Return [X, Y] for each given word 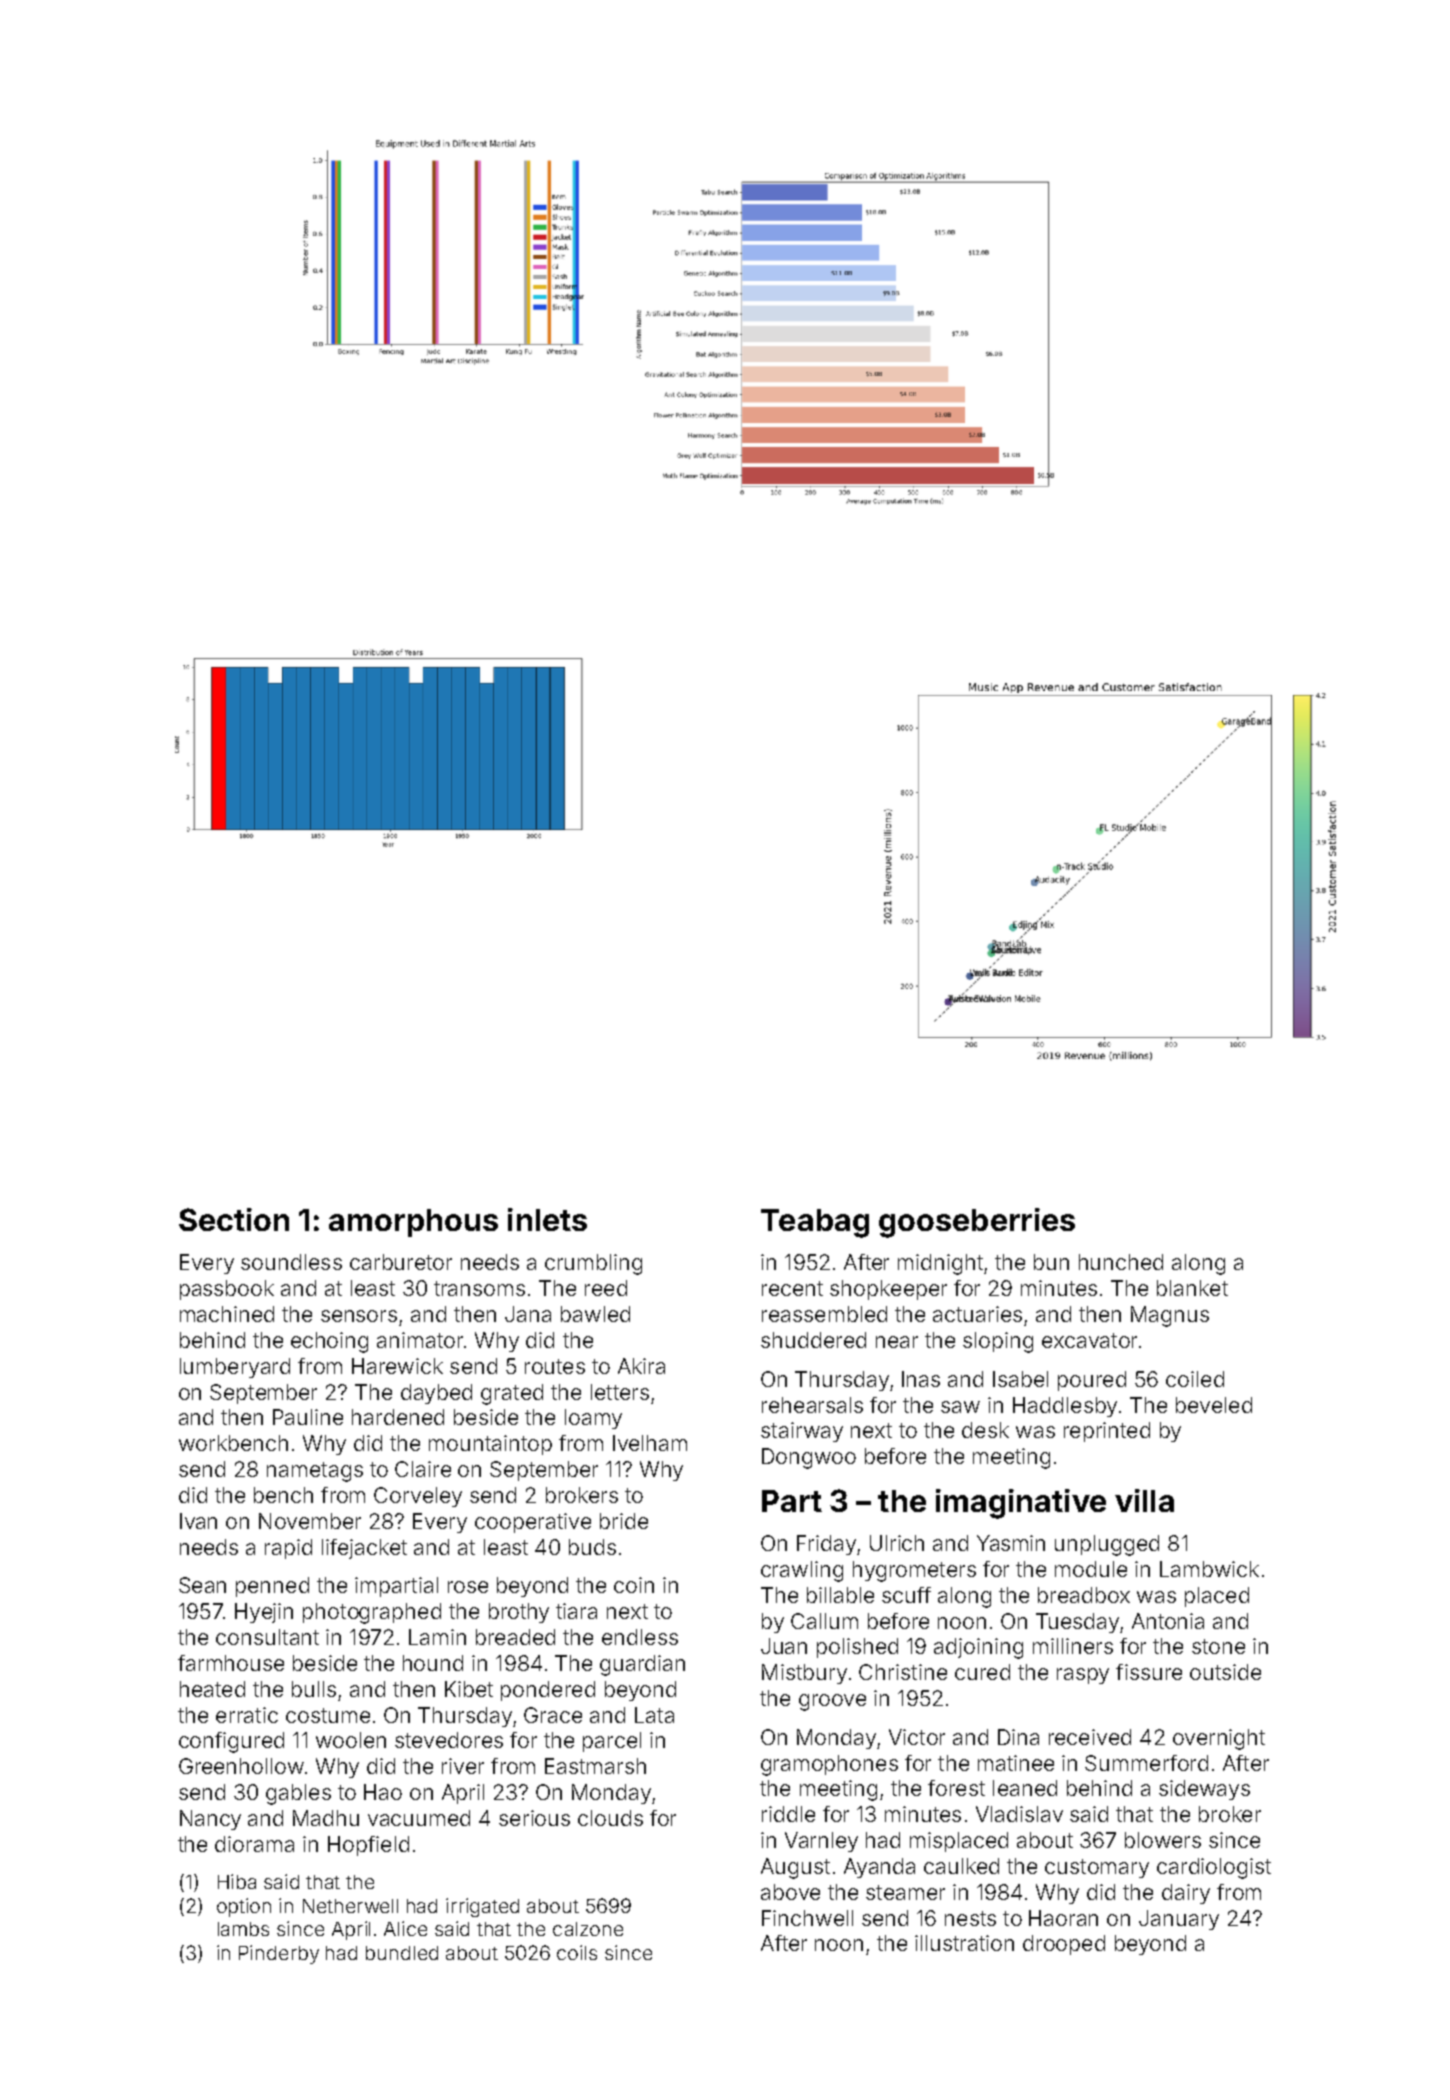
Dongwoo [809, 1458]
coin [634, 1585]
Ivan [198, 1521]
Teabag [815, 1223]
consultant [267, 1637]
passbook [227, 1290]
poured [1092, 1381]
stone [1218, 1646]
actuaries [977, 1314]
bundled [402, 1953]
